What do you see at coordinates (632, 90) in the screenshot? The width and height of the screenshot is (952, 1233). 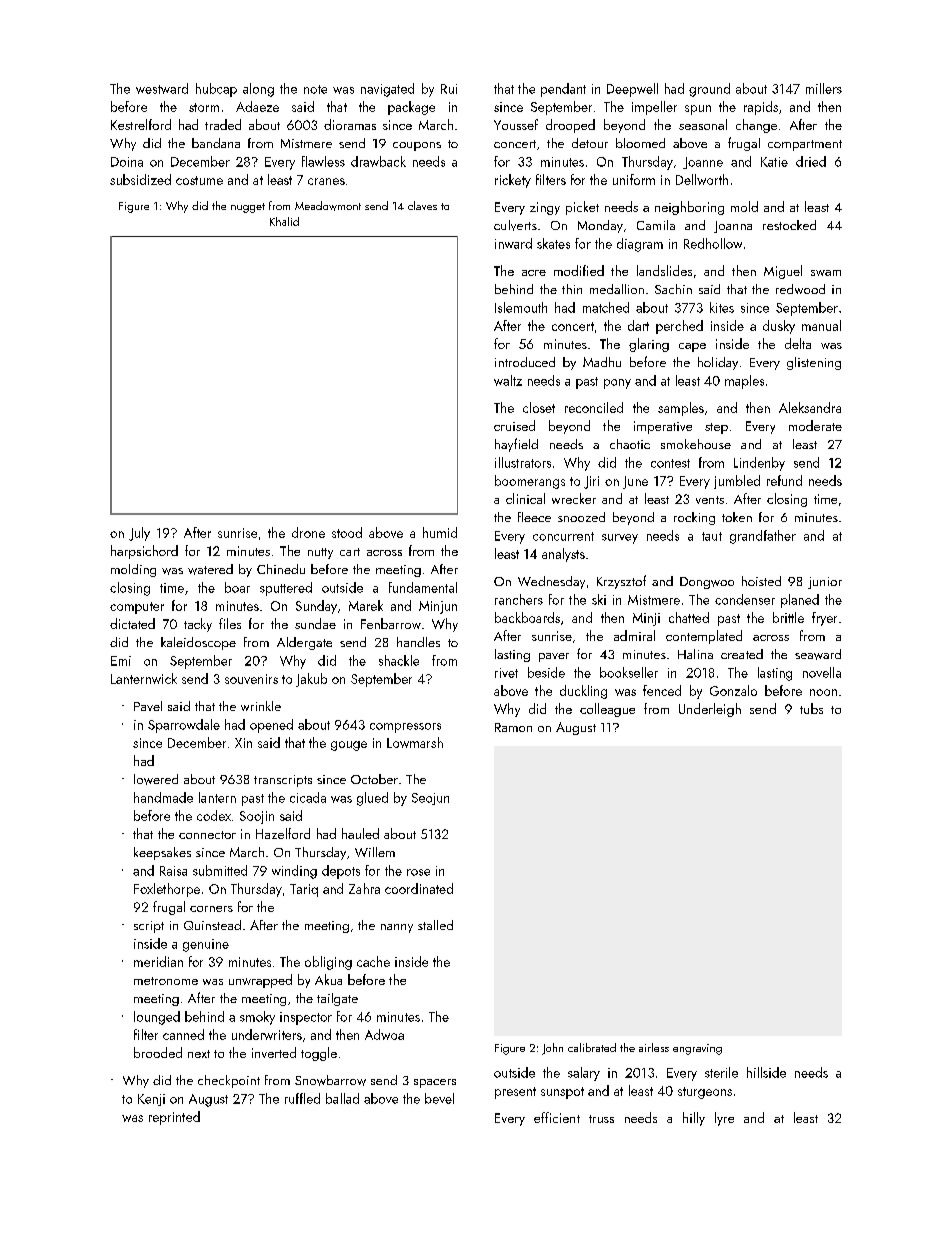 I see `Deepwell` at bounding box center [632, 90].
